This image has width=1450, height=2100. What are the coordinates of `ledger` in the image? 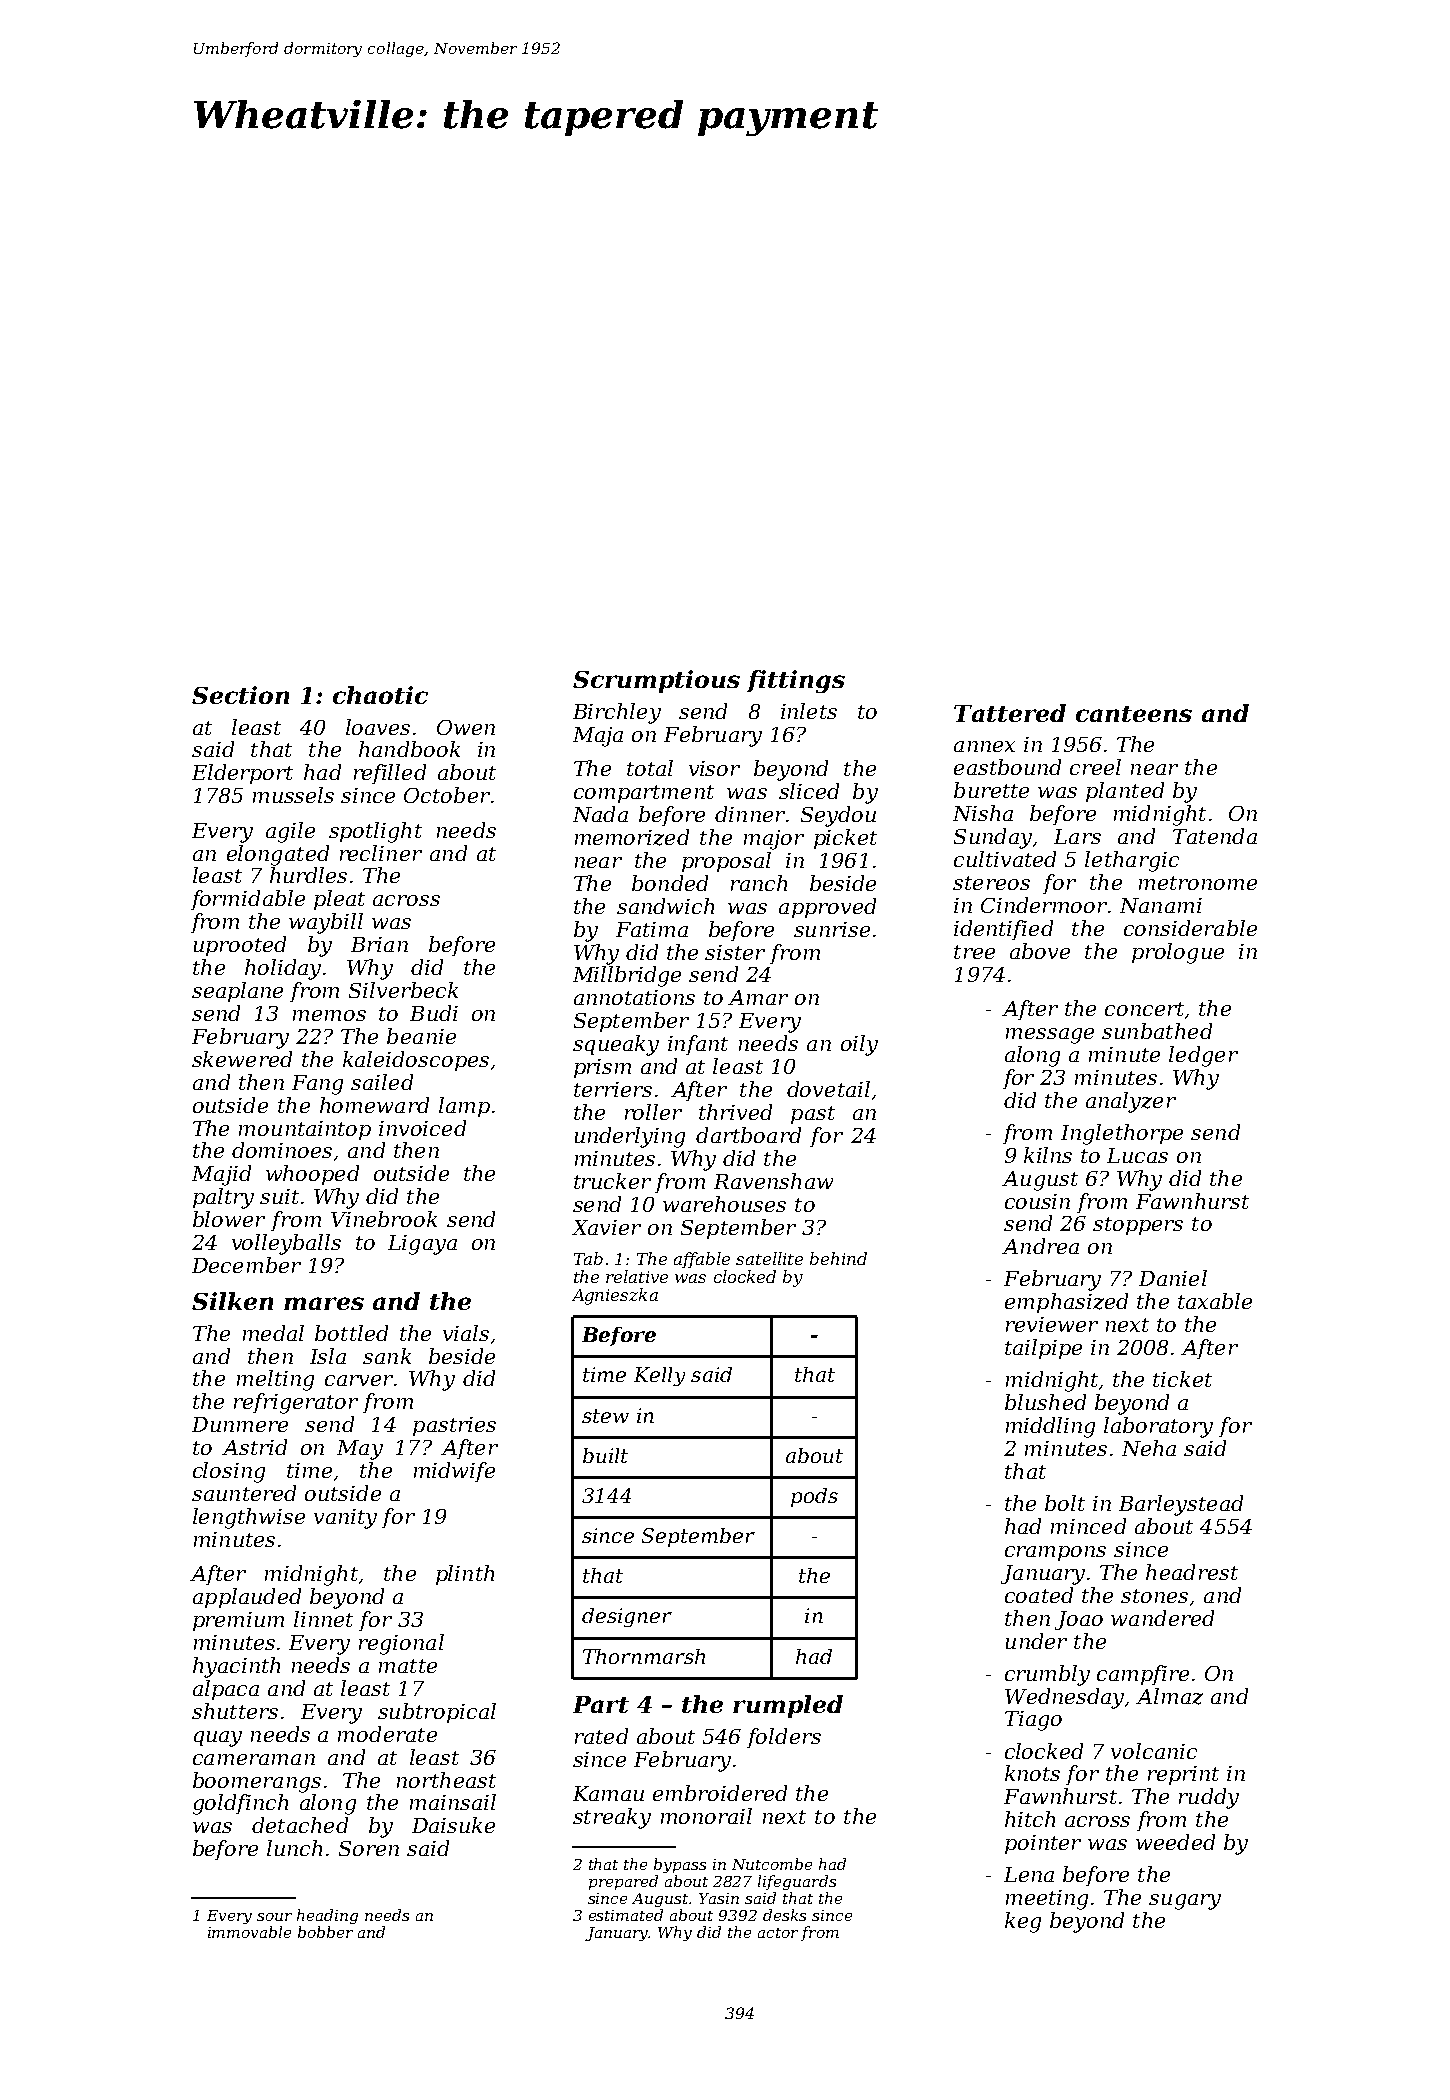 It's located at (1203, 1056).
